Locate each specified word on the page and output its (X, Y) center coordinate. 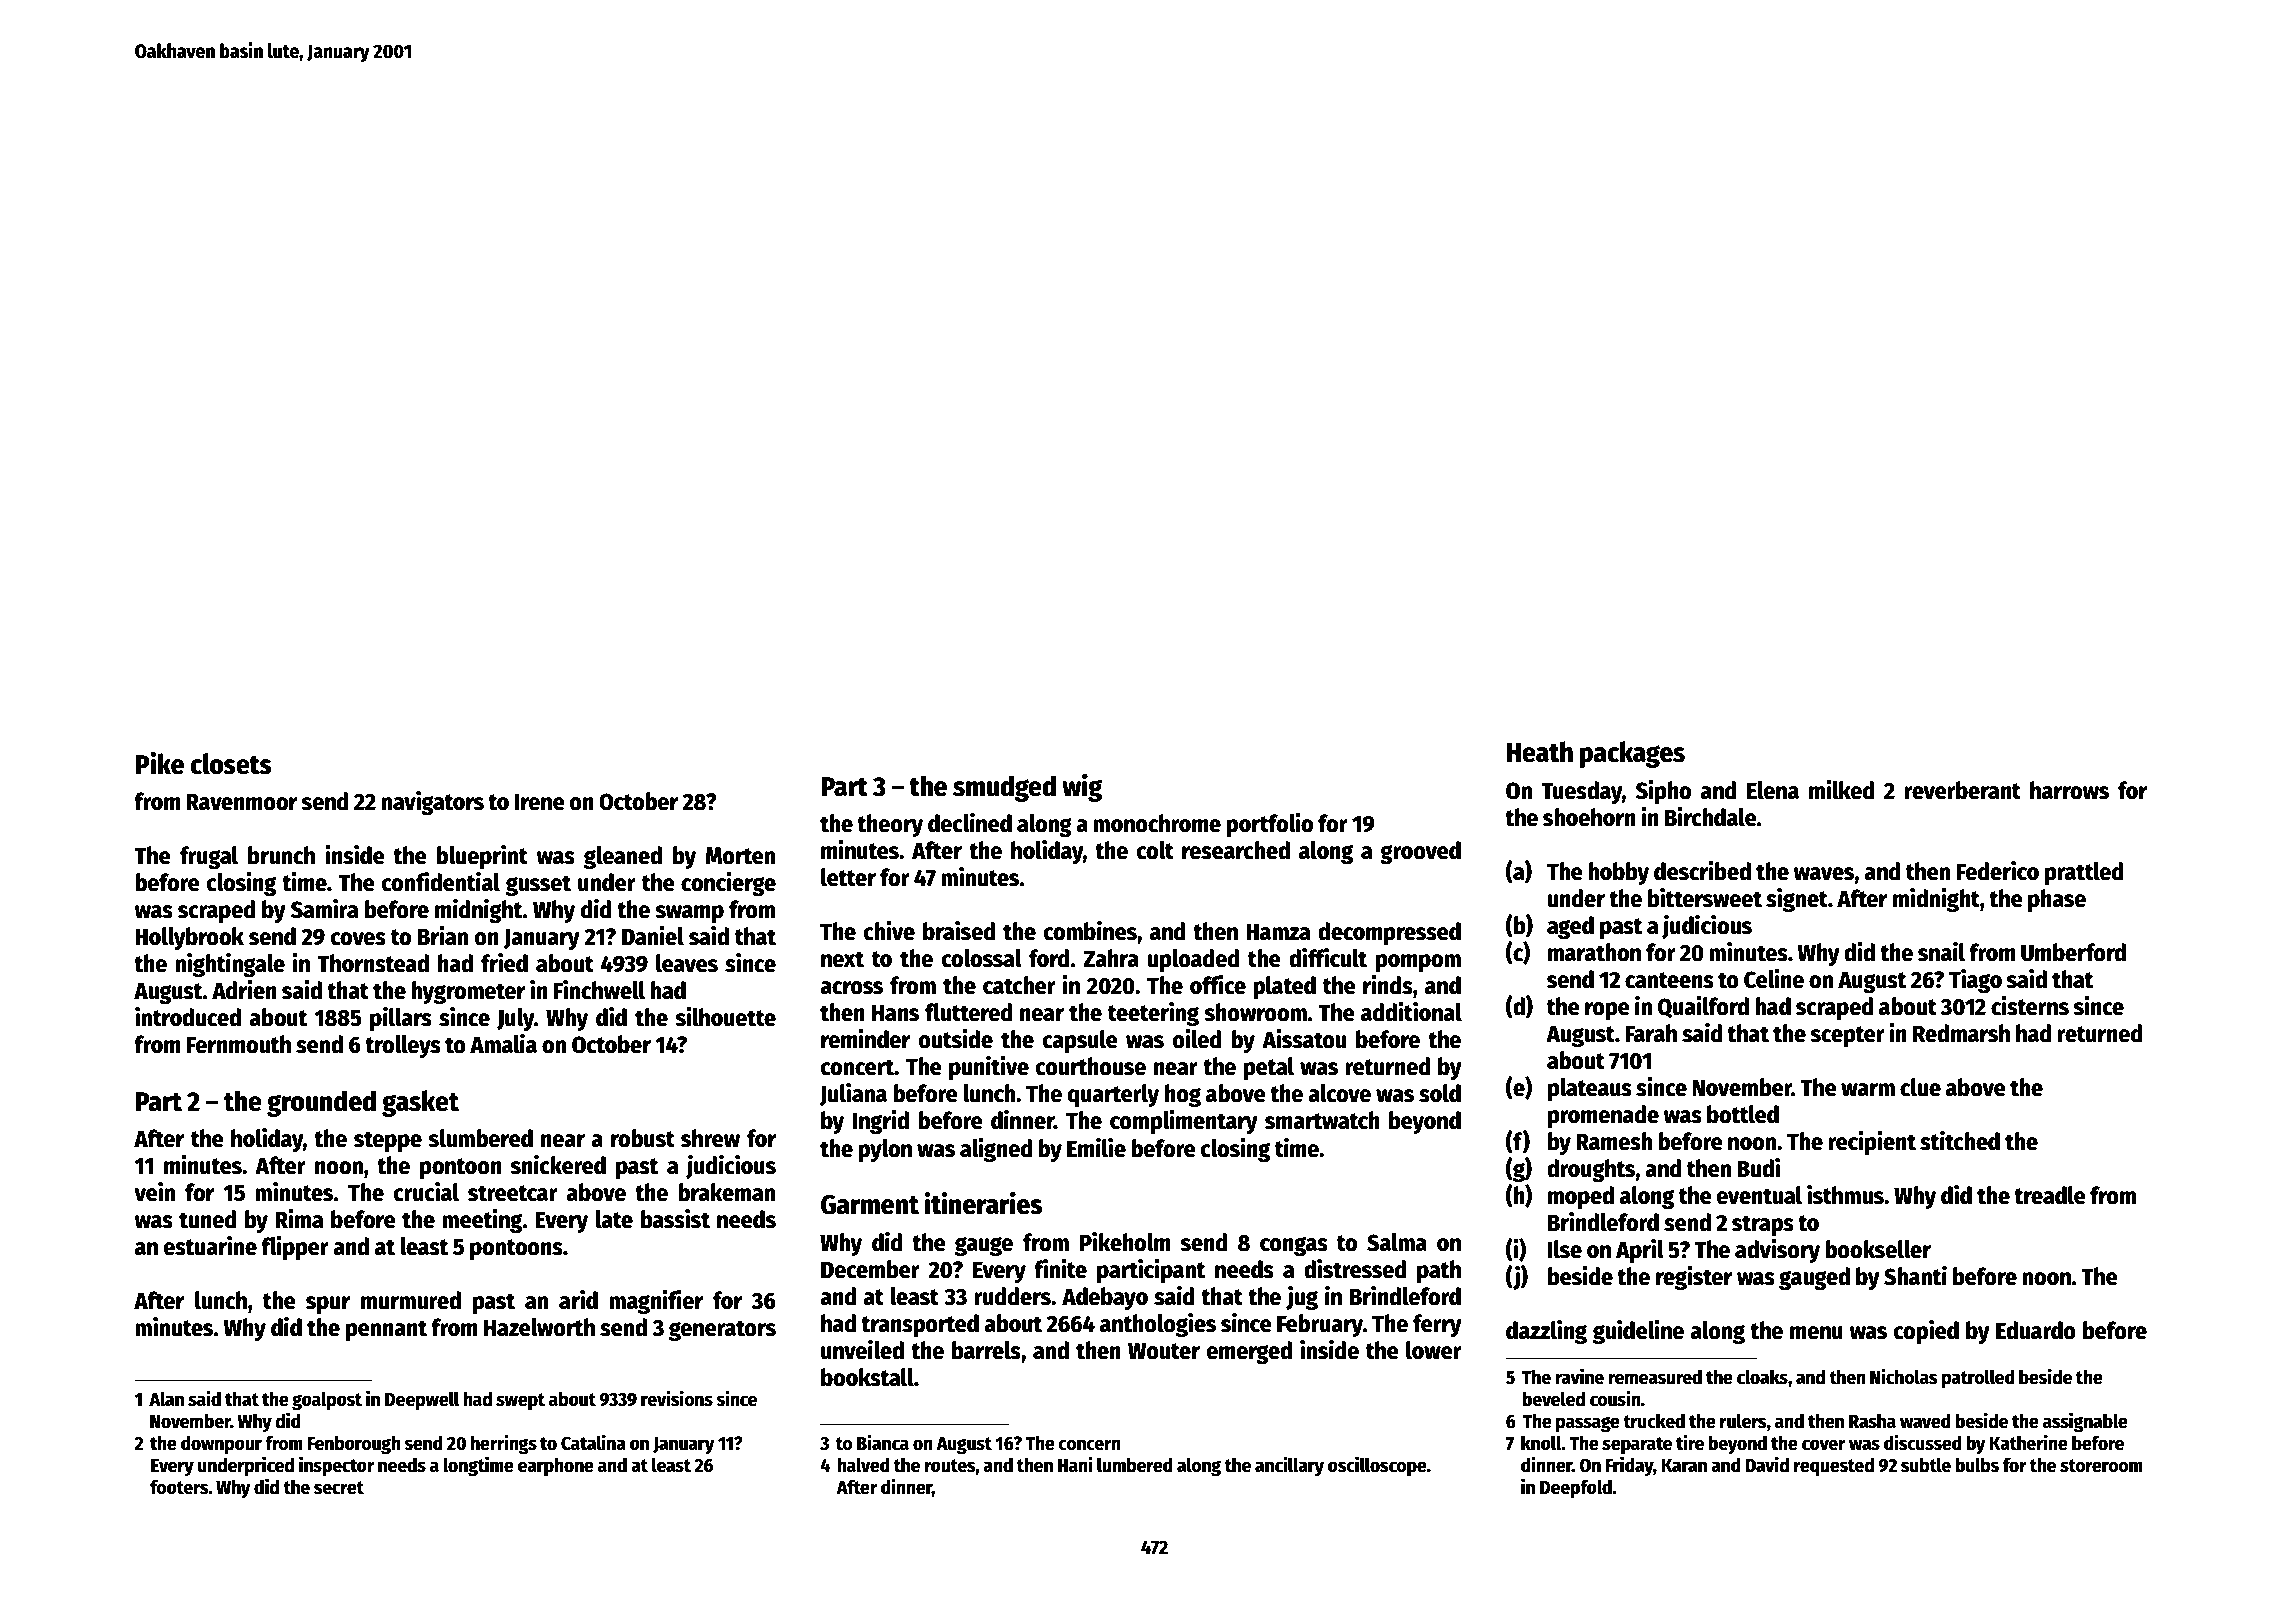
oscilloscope (1377, 1466)
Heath (1540, 752)
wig (1082, 788)
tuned (208, 1219)
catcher (1019, 985)
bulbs (1977, 1465)
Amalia (503, 1044)
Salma (1397, 1242)
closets (231, 764)
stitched (1960, 1141)
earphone (556, 1466)
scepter (1847, 1036)
